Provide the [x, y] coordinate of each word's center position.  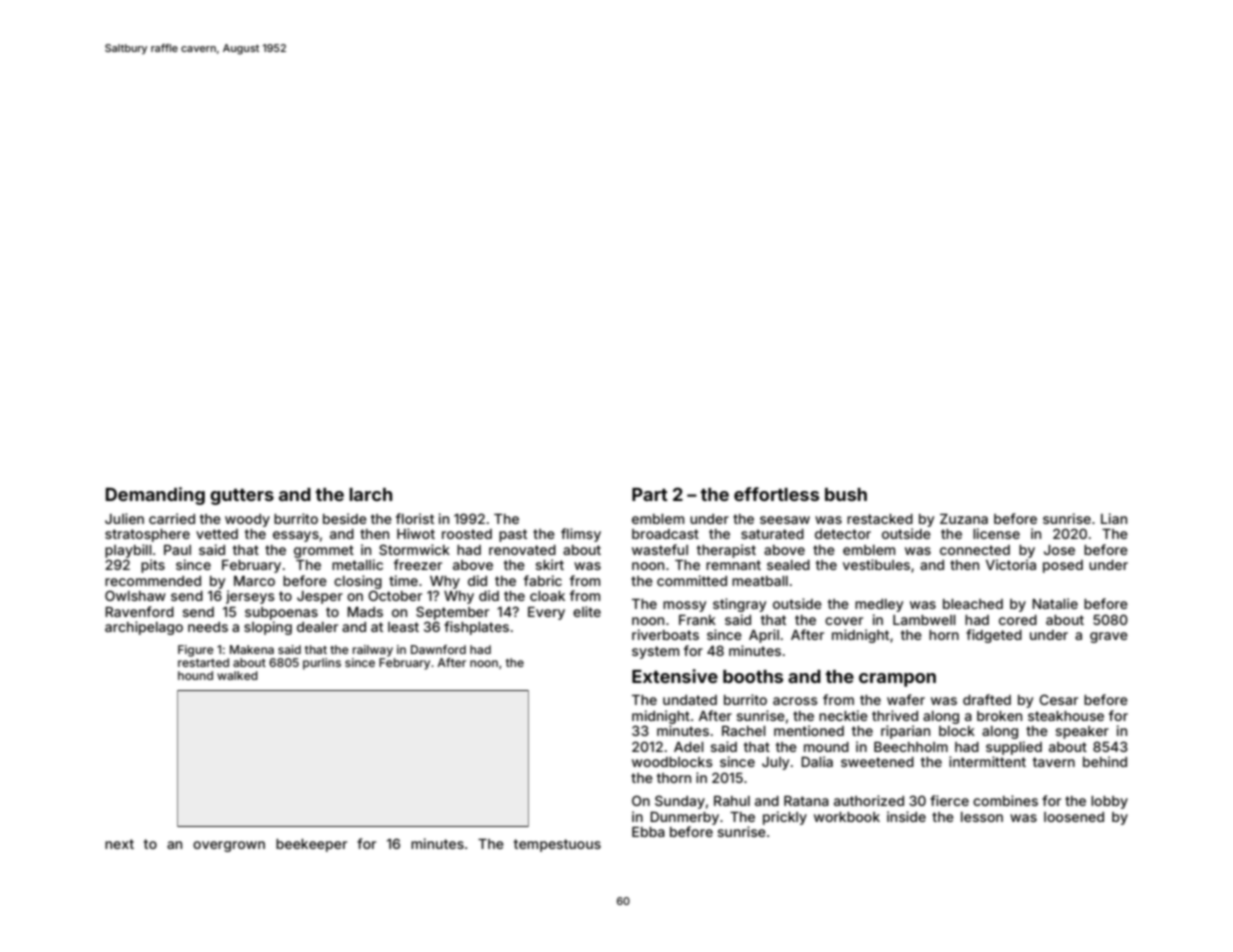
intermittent [987, 761]
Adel [689, 747]
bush [846, 494]
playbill [128, 551]
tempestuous [557, 845]
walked [237, 675]
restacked [880, 519]
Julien [124, 518]
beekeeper [311, 845]
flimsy [581, 535]
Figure [196, 651]
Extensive [675, 676]
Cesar [1058, 699]
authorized [869, 800]
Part [650, 494]
